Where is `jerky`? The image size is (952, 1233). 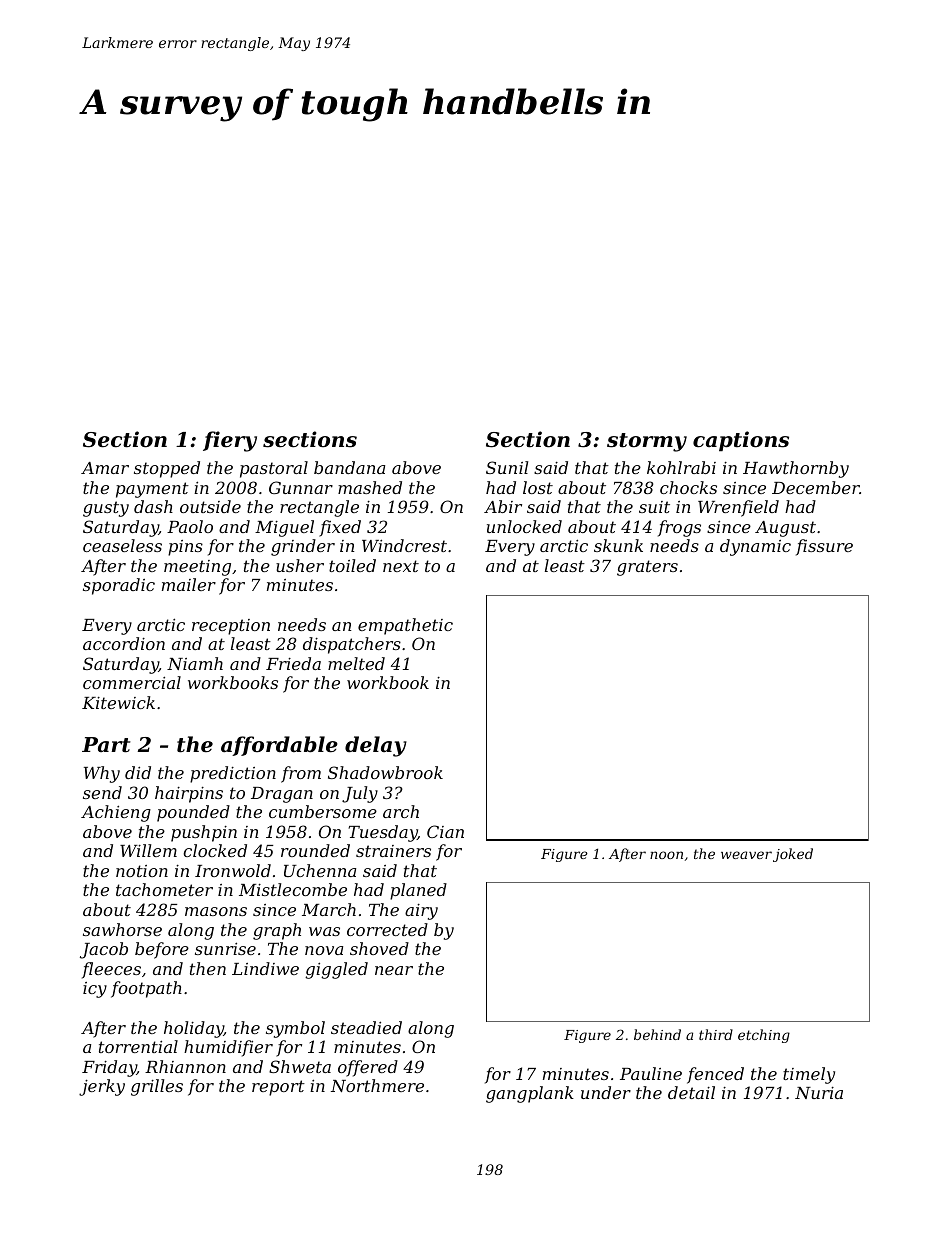
jerky is located at coordinates (102, 1087).
